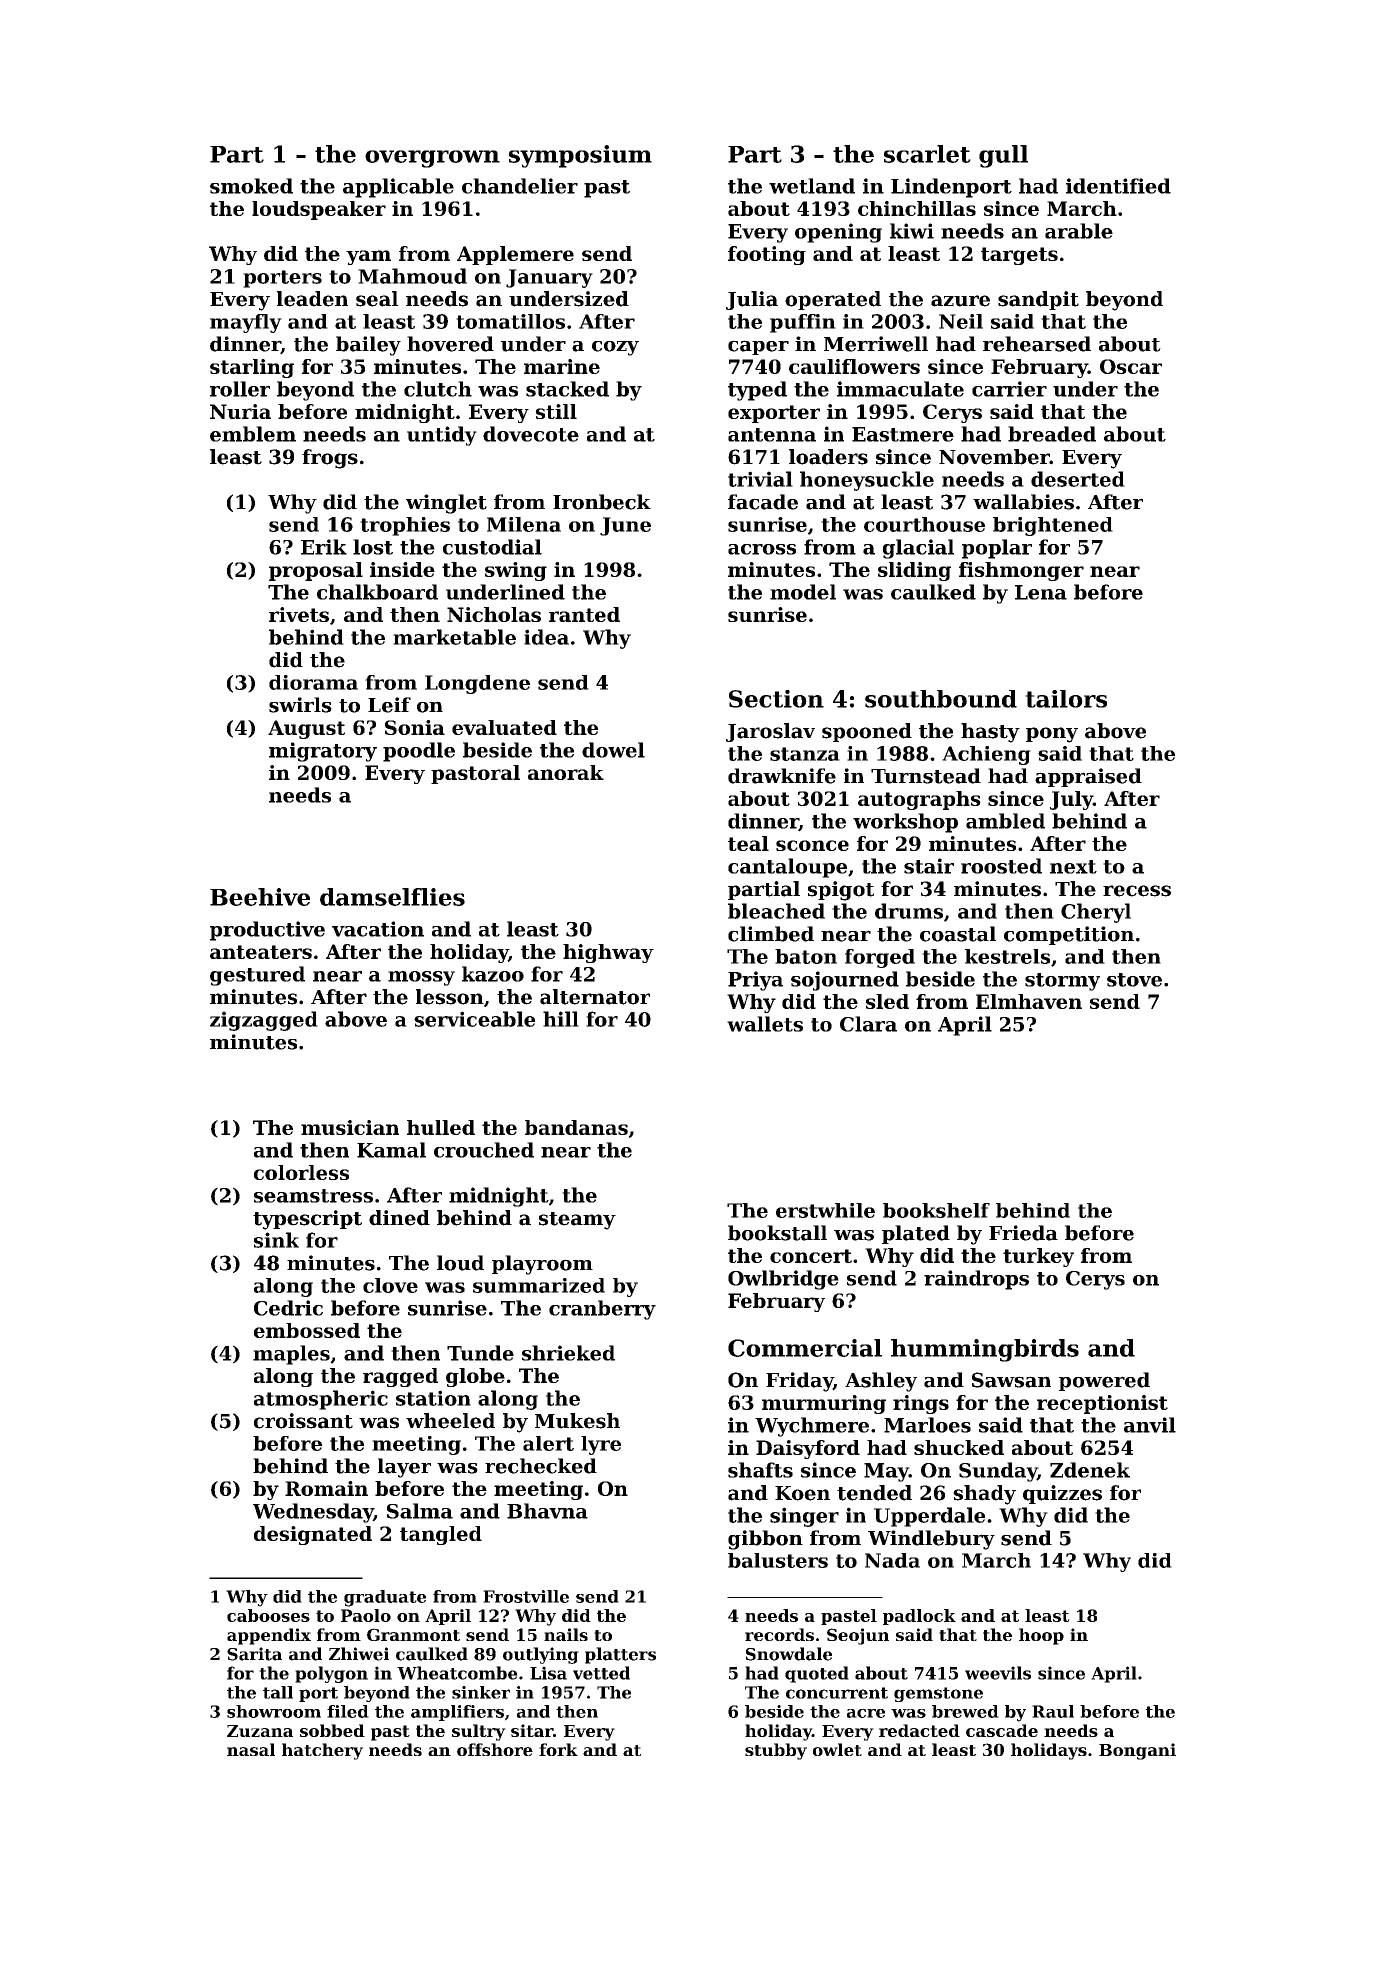 The width and height of the page is (1386, 1969). I want to click on Nuria, so click(240, 411).
